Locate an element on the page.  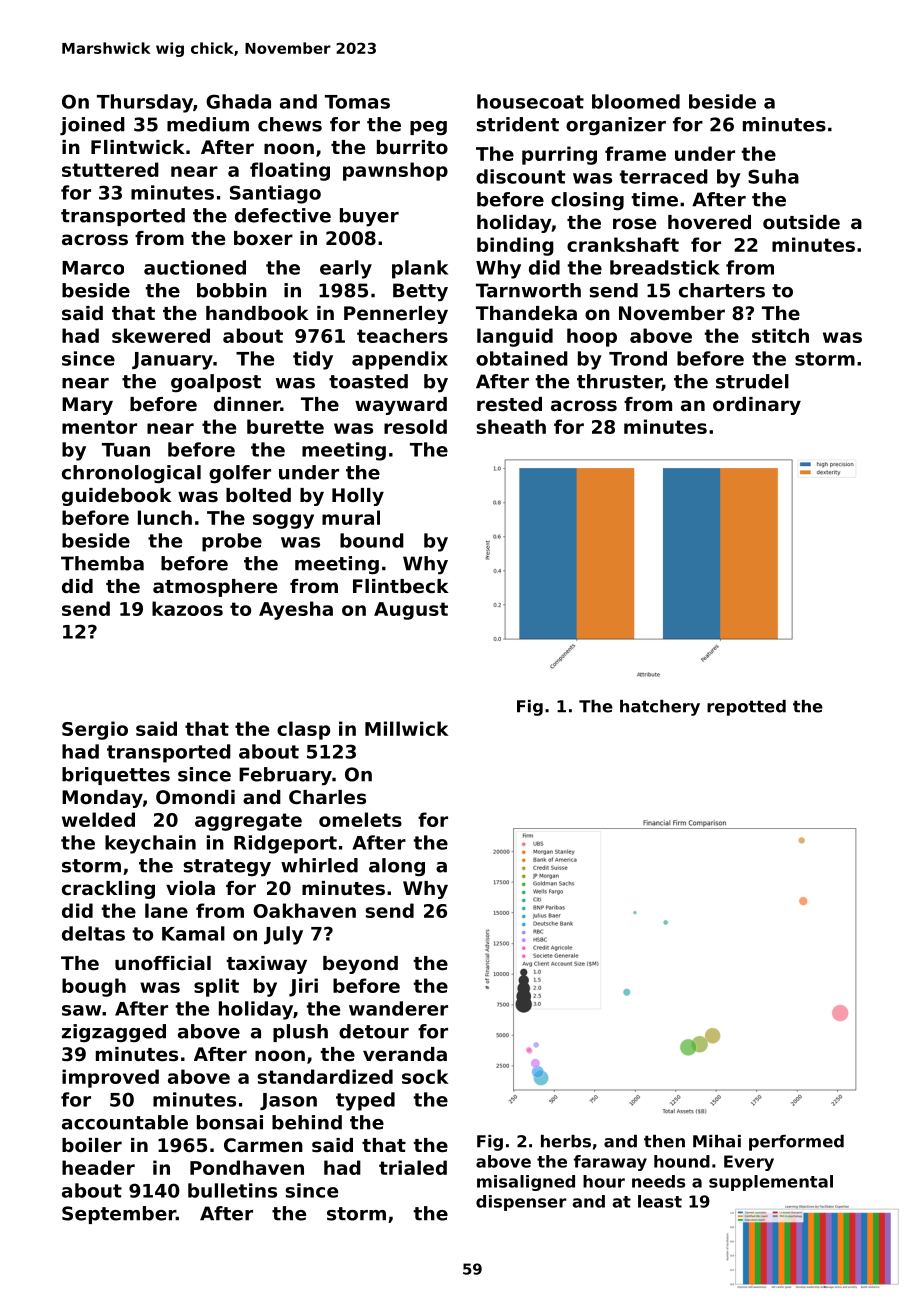
probe is located at coordinates (232, 542).
